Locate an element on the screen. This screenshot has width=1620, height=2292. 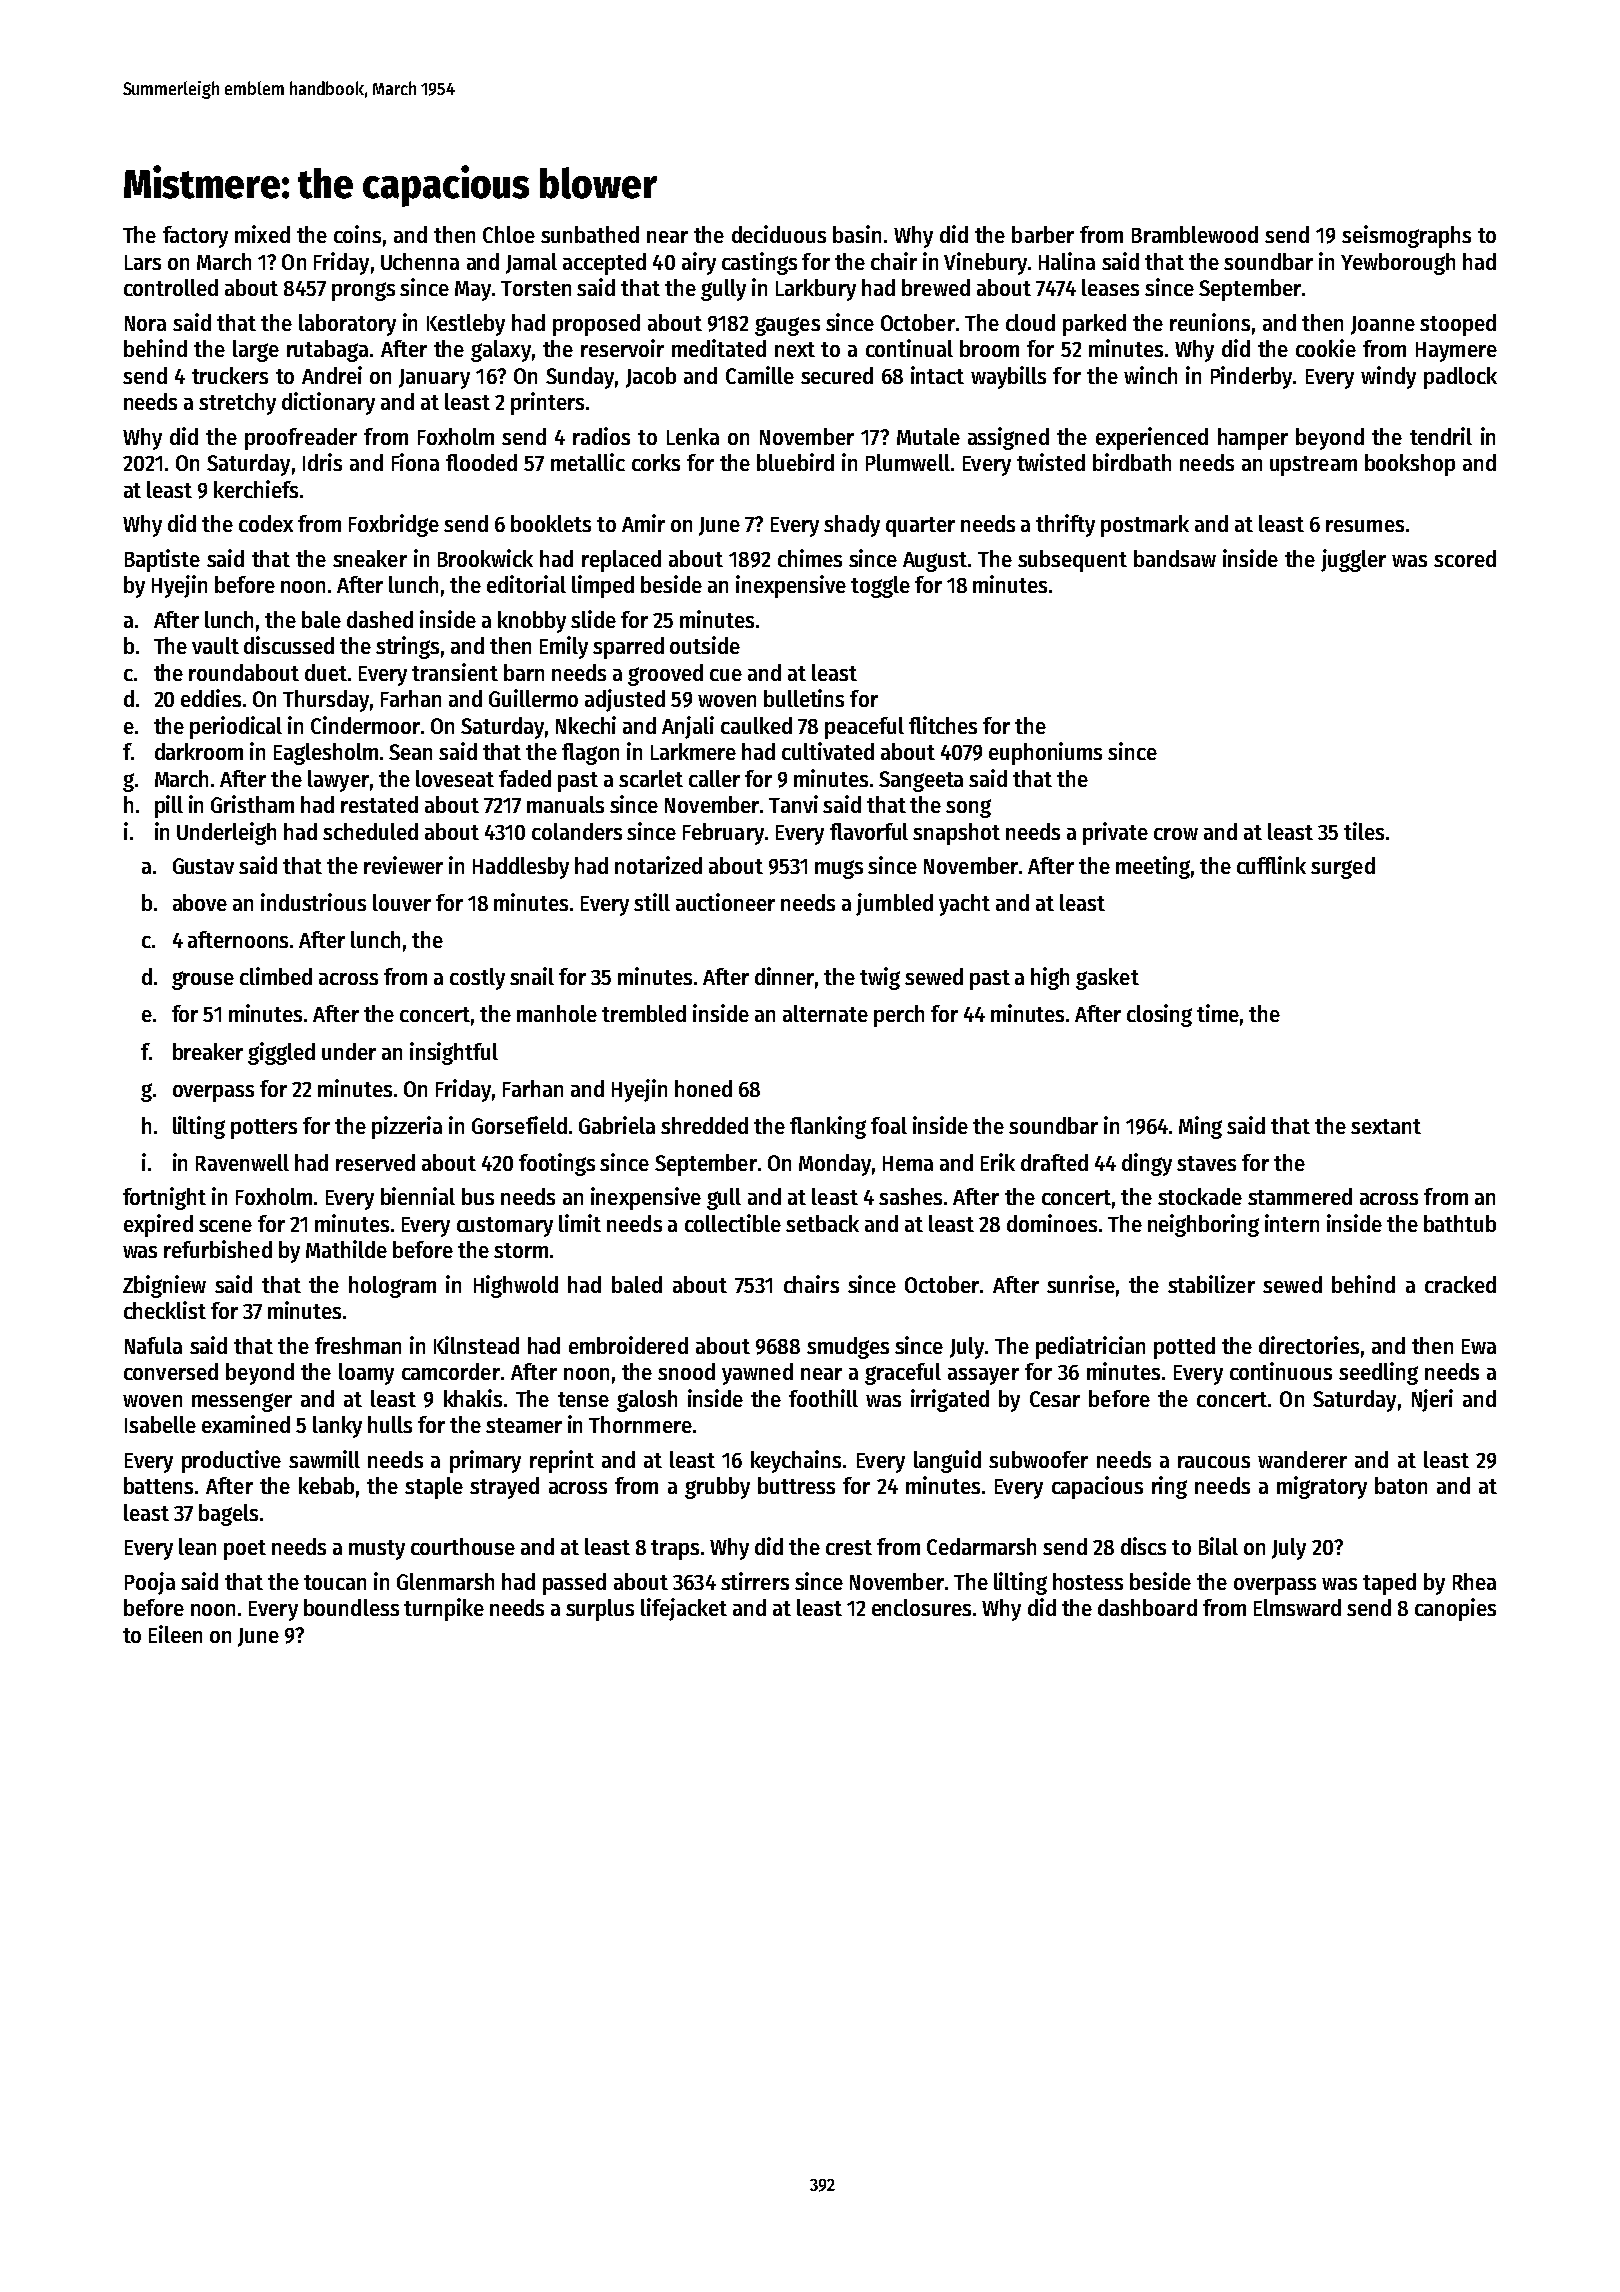
Eileen is located at coordinates (175, 1634).
